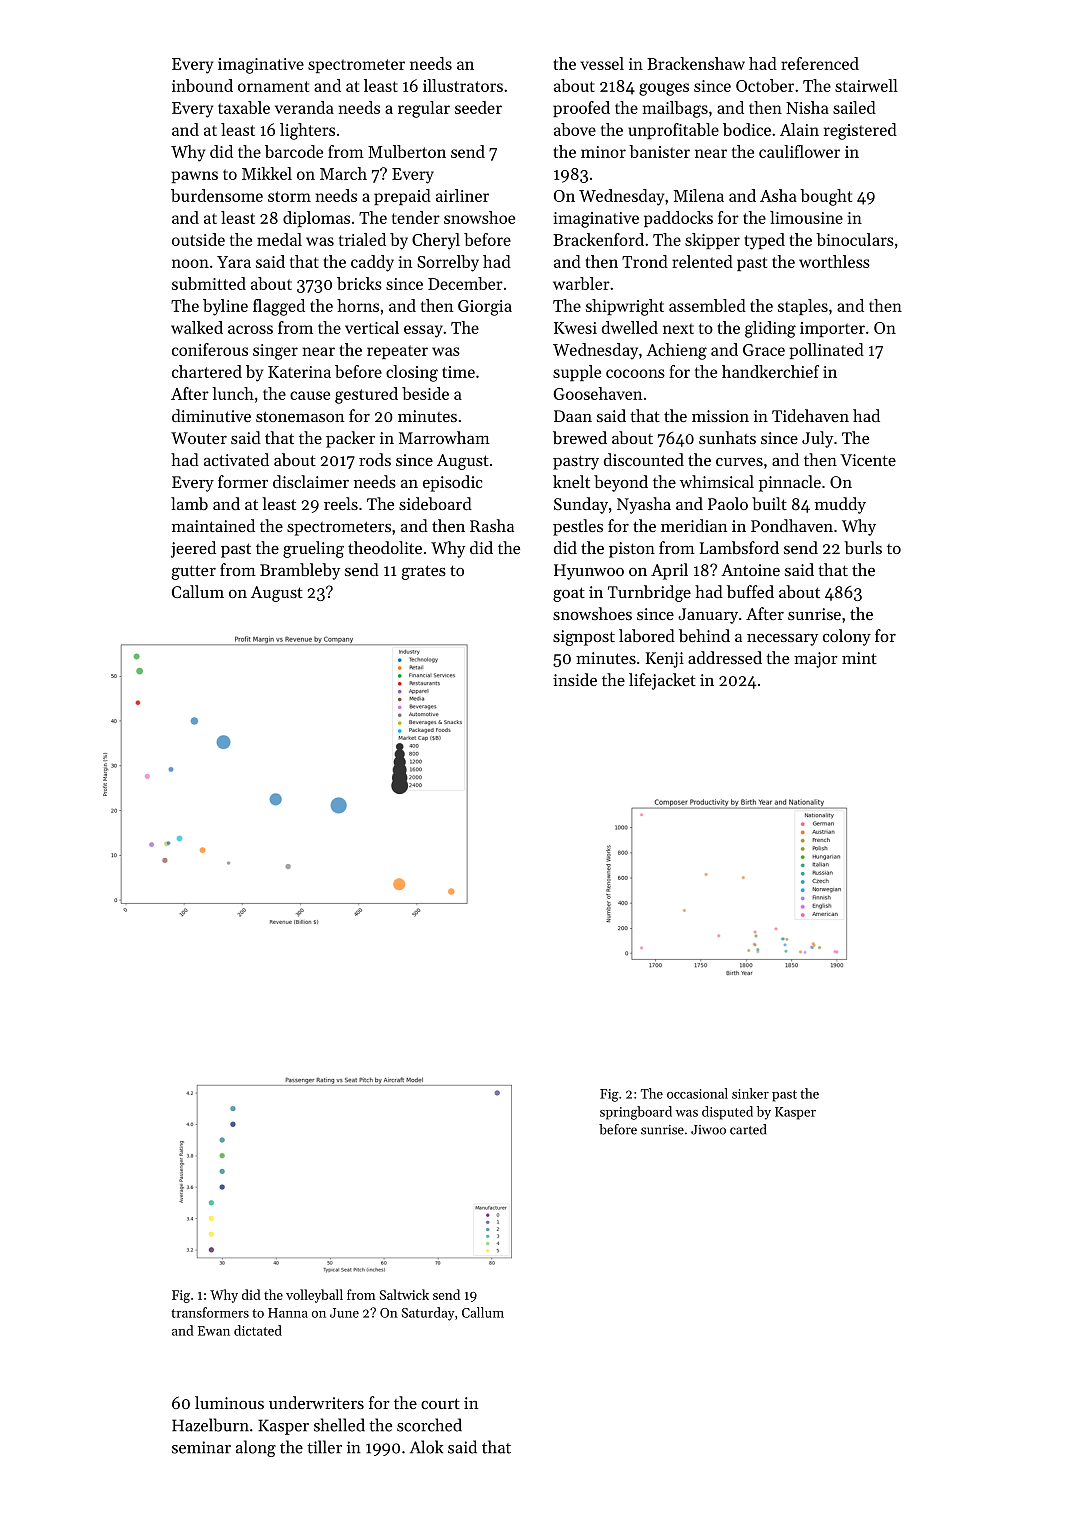 This screenshot has width=1074, height=1525. I want to click on Daan, so click(573, 416).
